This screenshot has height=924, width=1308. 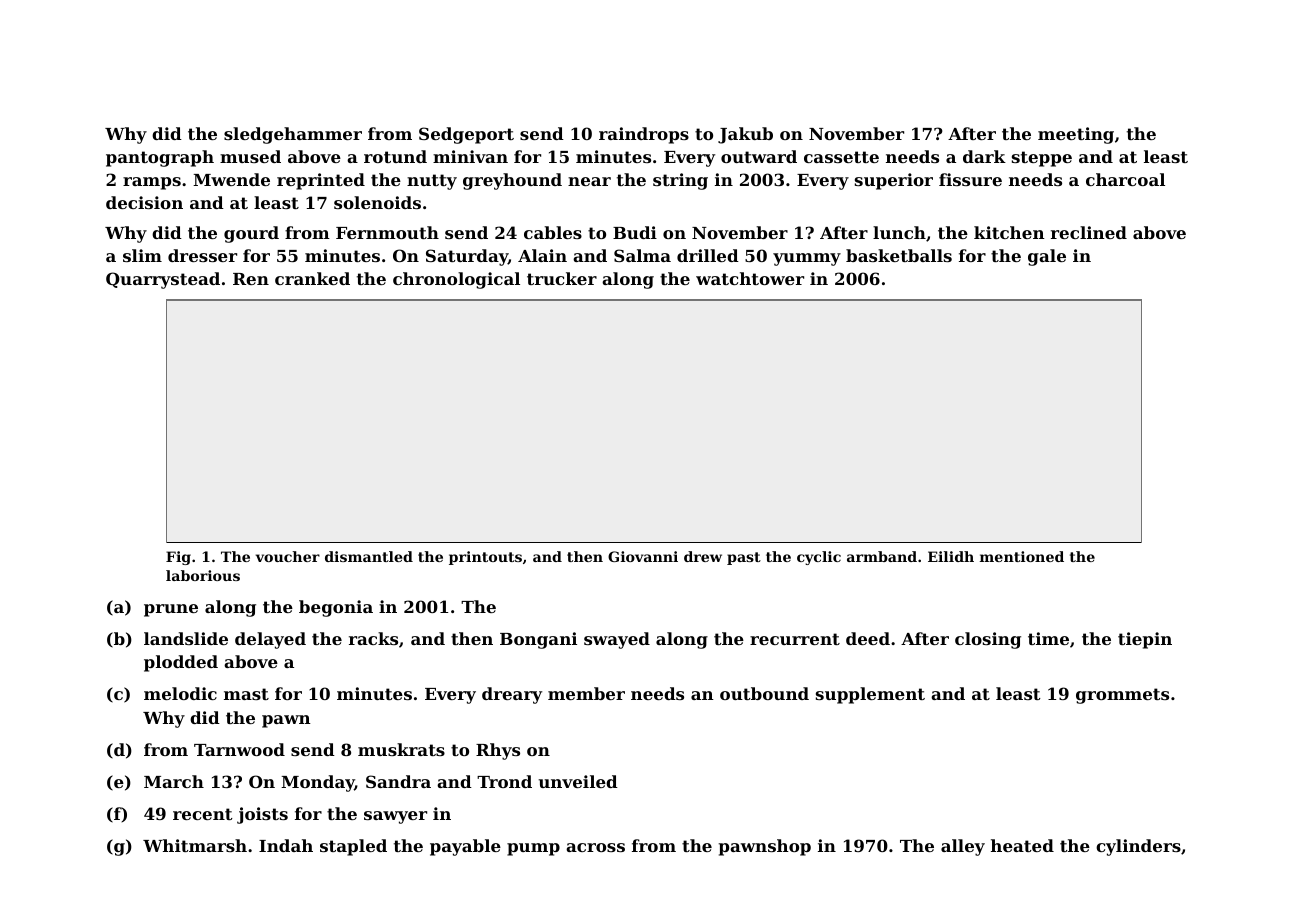 What do you see at coordinates (819, 558) in the screenshot?
I see `cyclic` at bounding box center [819, 558].
